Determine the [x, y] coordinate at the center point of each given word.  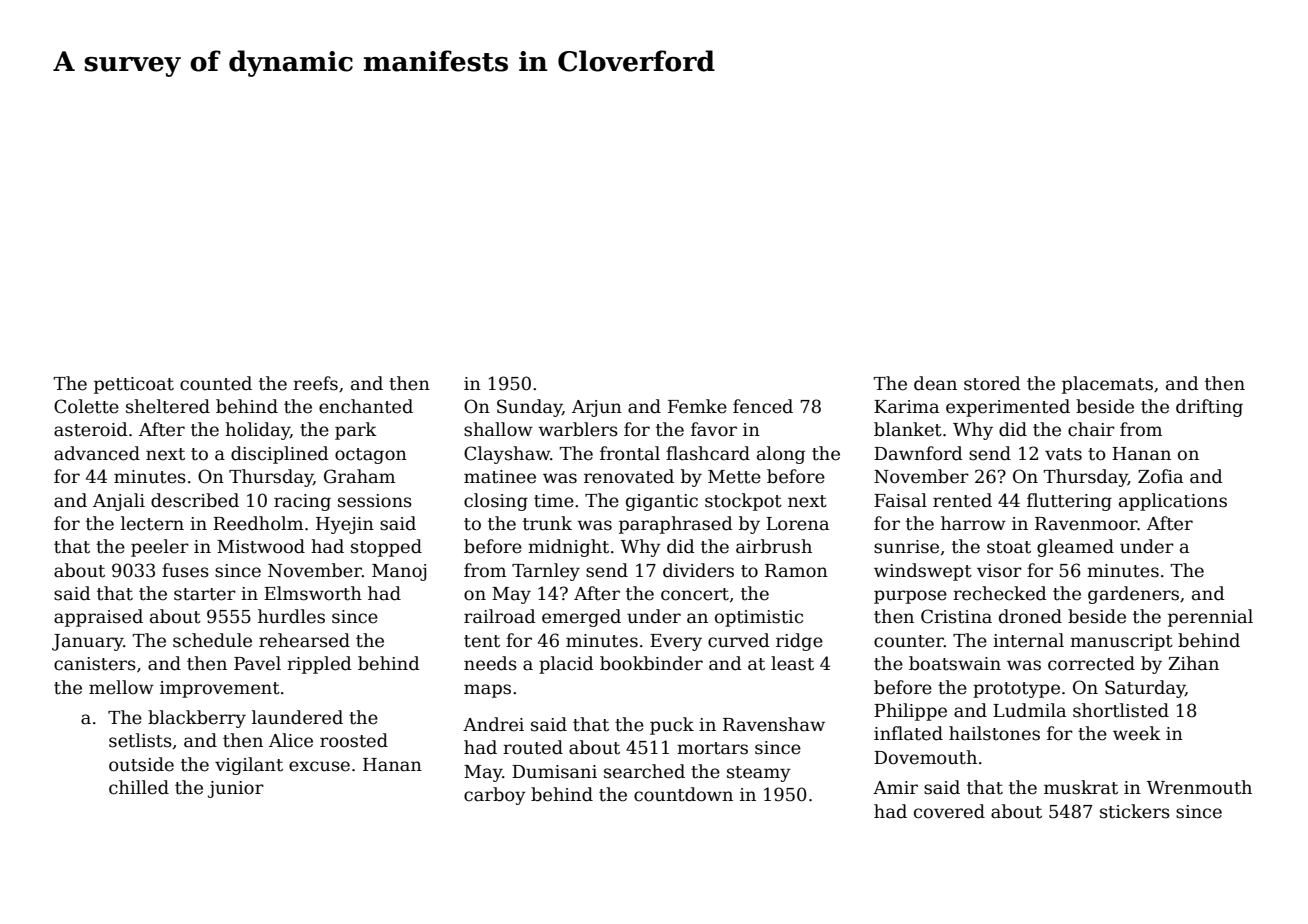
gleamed [1075, 548]
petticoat [134, 385]
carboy [495, 796]
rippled [319, 665]
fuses [185, 570]
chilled [139, 787]
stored [992, 383]
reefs [315, 383]
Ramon [796, 571]
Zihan [1193, 663]
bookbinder [651, 663]
